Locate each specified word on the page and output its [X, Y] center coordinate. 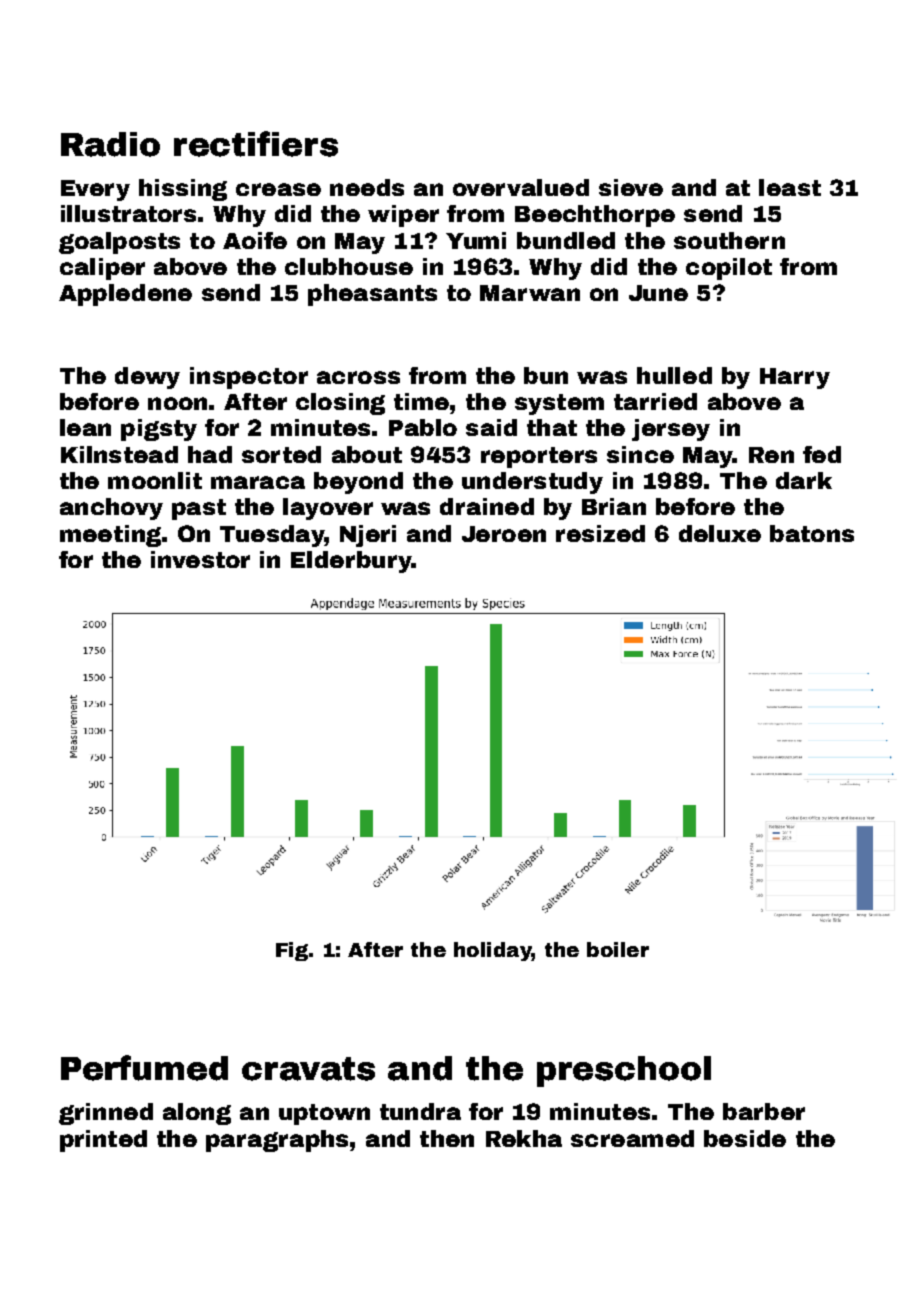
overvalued [521, 187]
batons [812, 533]
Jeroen [504, 534]
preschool [624, 1071]
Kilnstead [119, 454]
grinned [106, 1114]
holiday [493, 951]
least [790, 187]
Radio [110, 144]
